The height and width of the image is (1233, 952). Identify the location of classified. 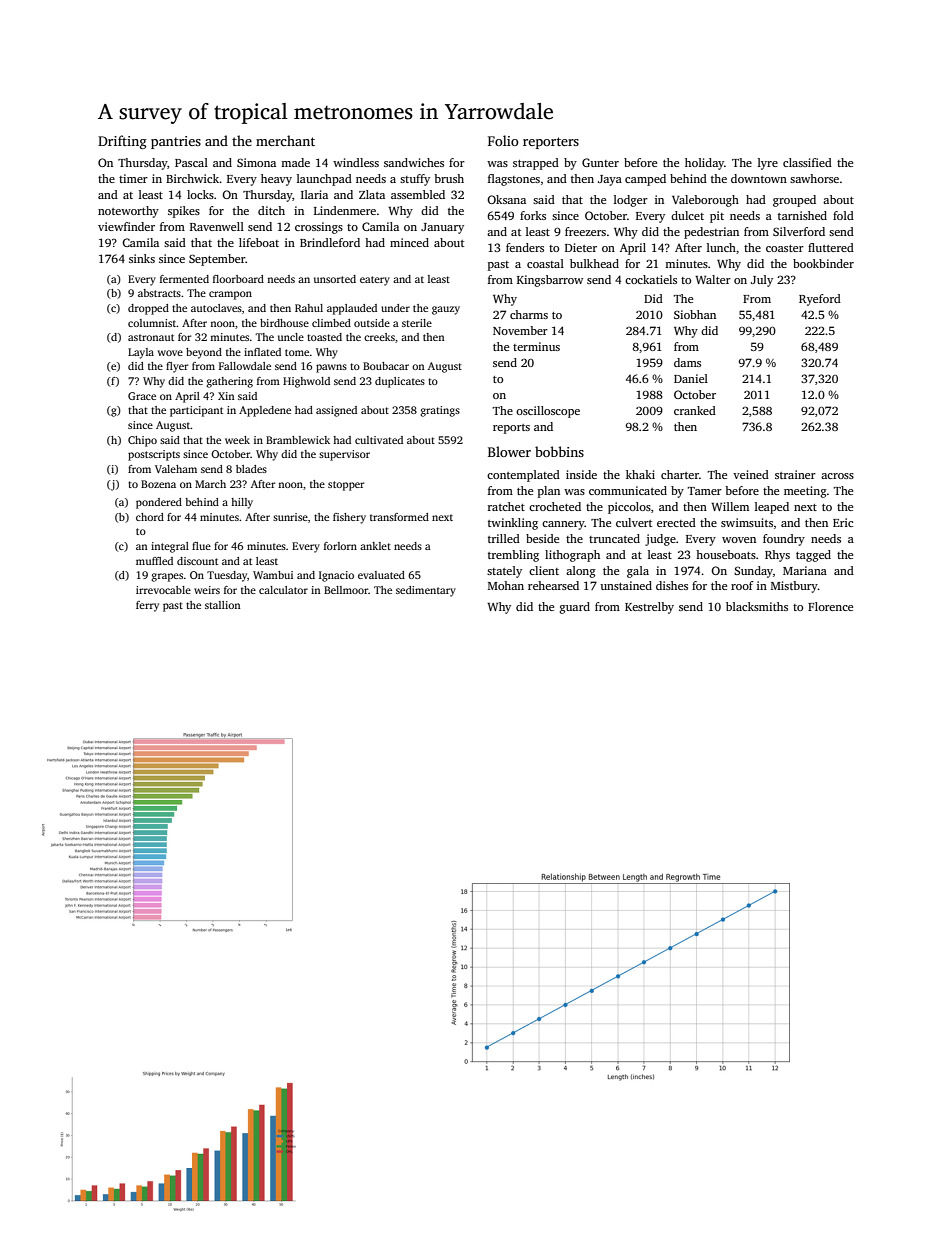
(807, 162).
